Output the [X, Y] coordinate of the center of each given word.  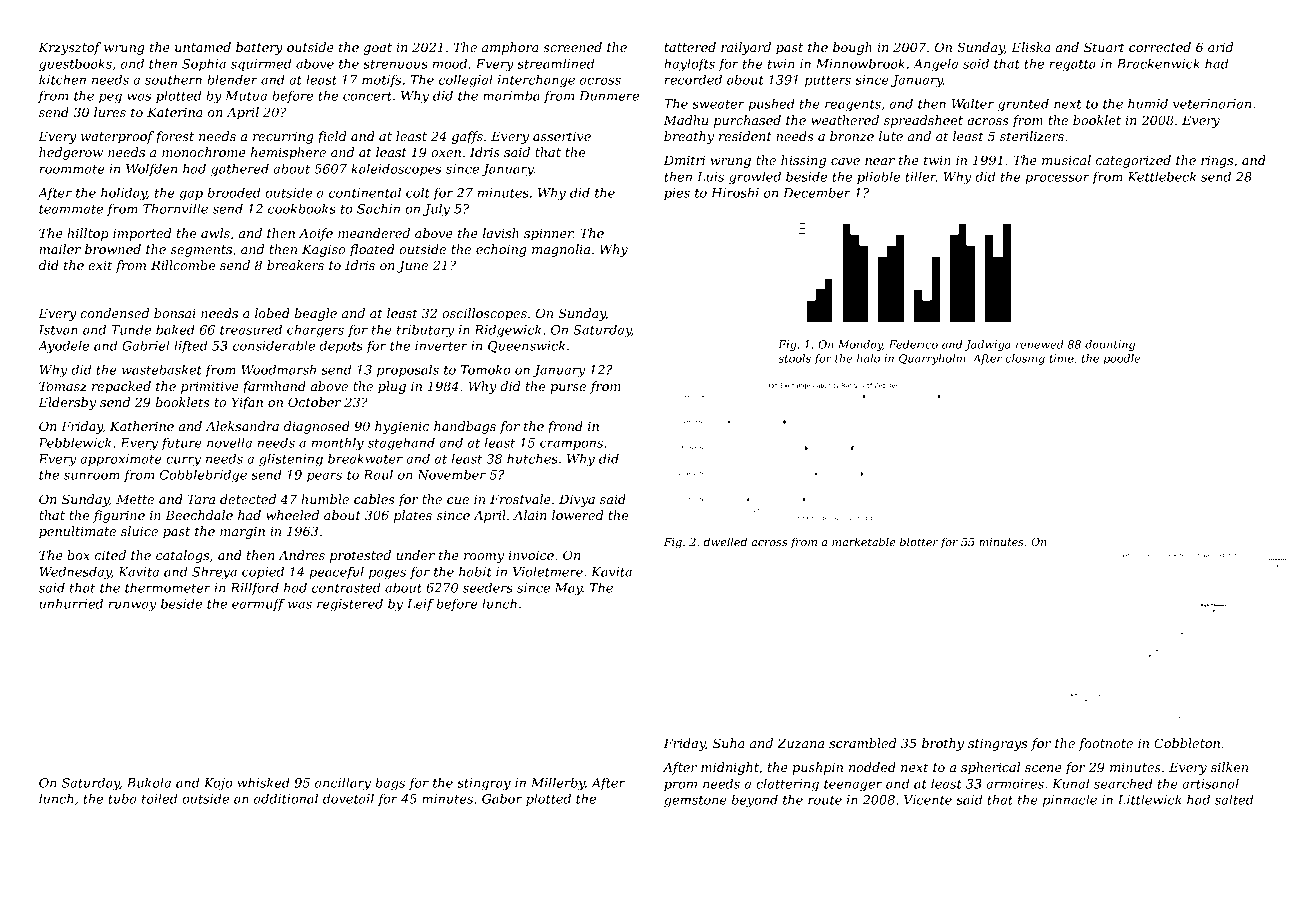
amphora [510, 48]
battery [259, 48]
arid [1220, 47]
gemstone [695, 802]
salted [1234, 800]
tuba [122, 799]
